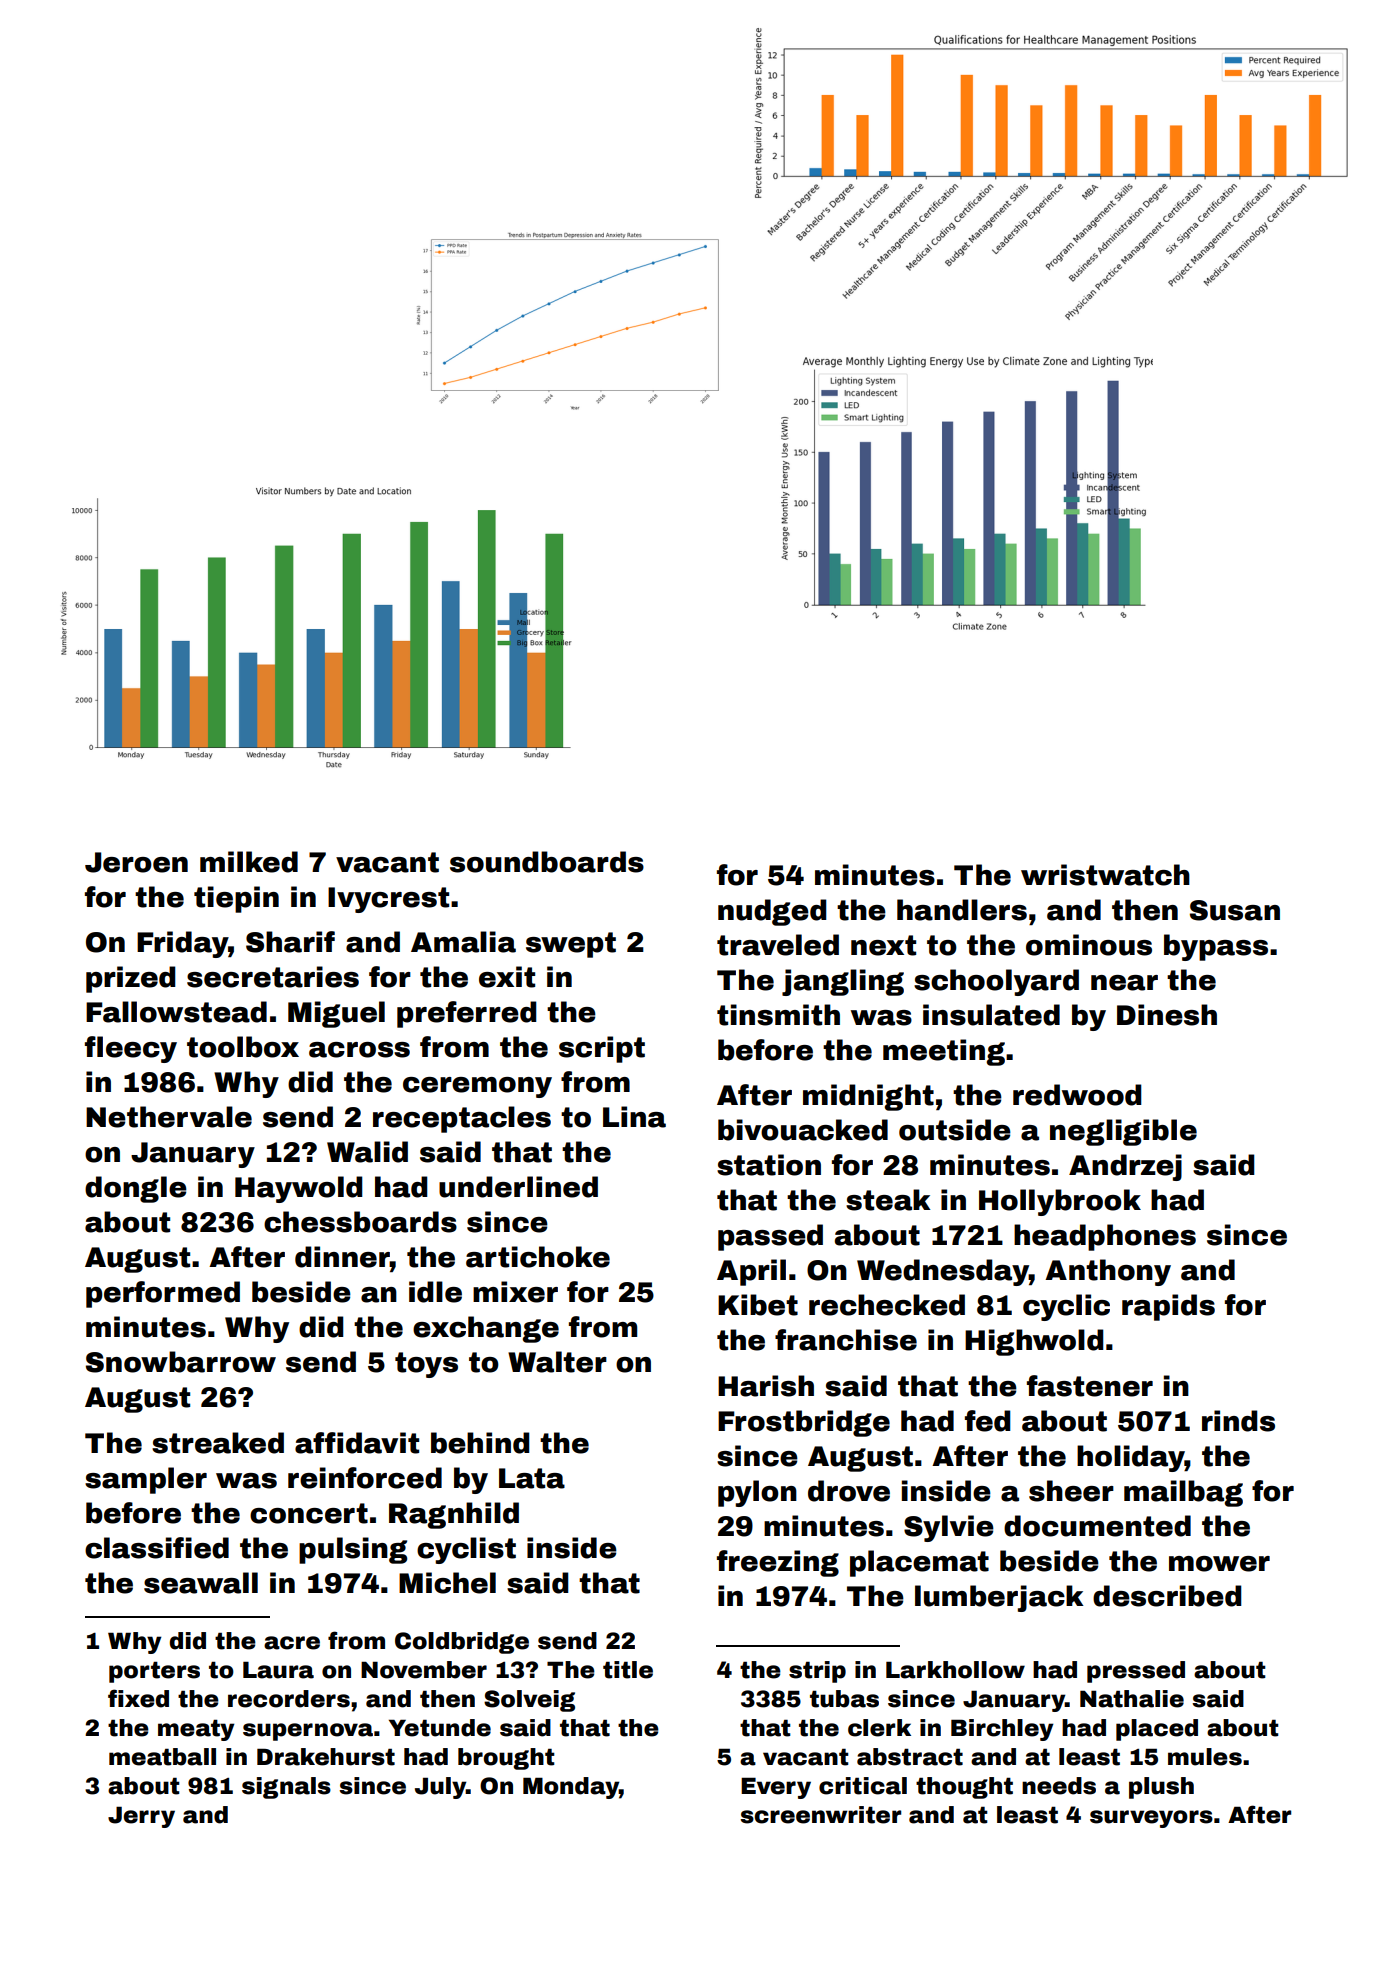 Image resolution: width=1386 pixels, height=1969 pixels. What do you see at coordinates (426, 1365) in the document?
I see `toys` at bounding box center [426, 1365].
